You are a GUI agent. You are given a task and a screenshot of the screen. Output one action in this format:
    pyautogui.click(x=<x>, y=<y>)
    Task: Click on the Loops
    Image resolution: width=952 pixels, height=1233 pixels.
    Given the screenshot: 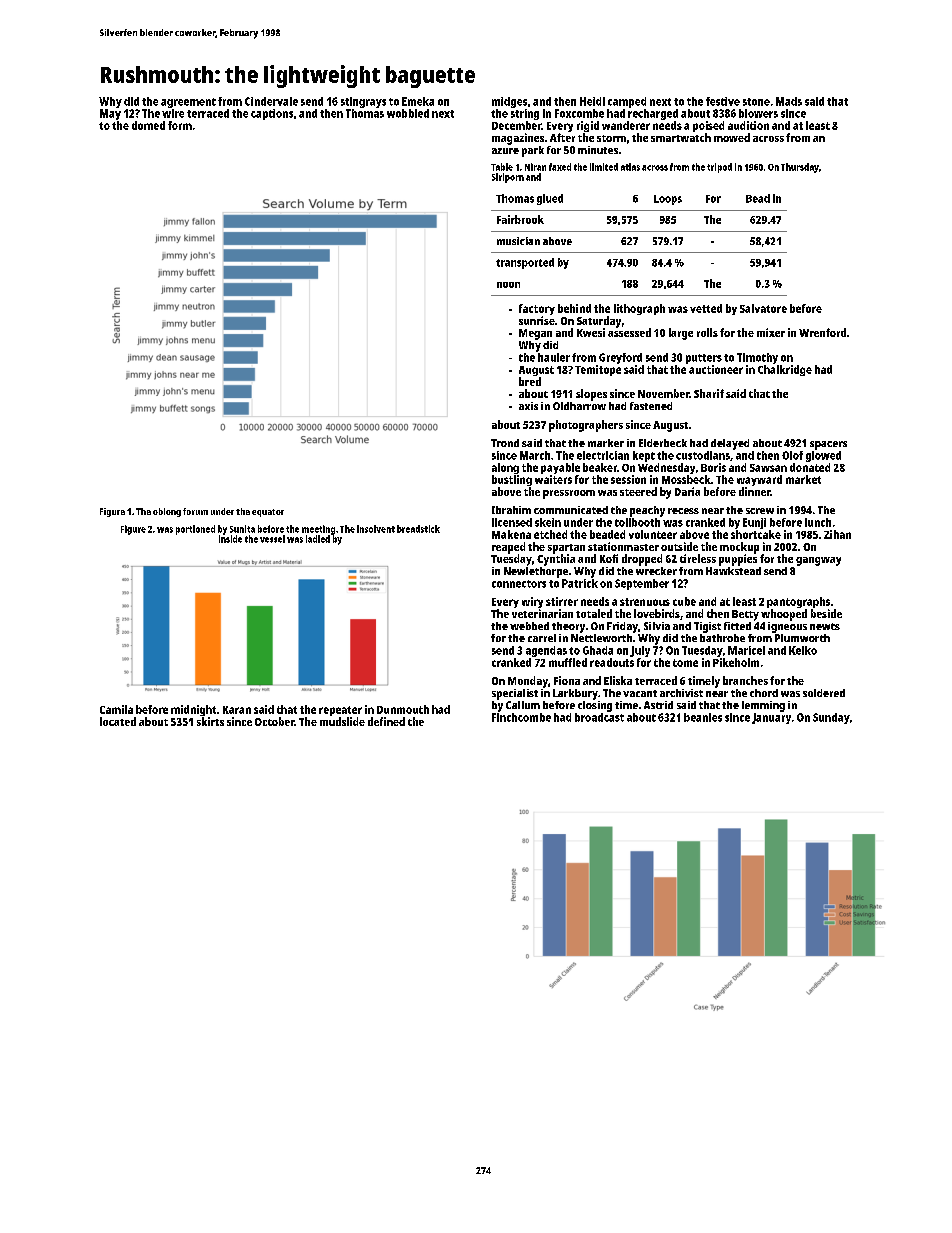 What is the action you would take?
    pyautogui.click(x=668, y=200)
